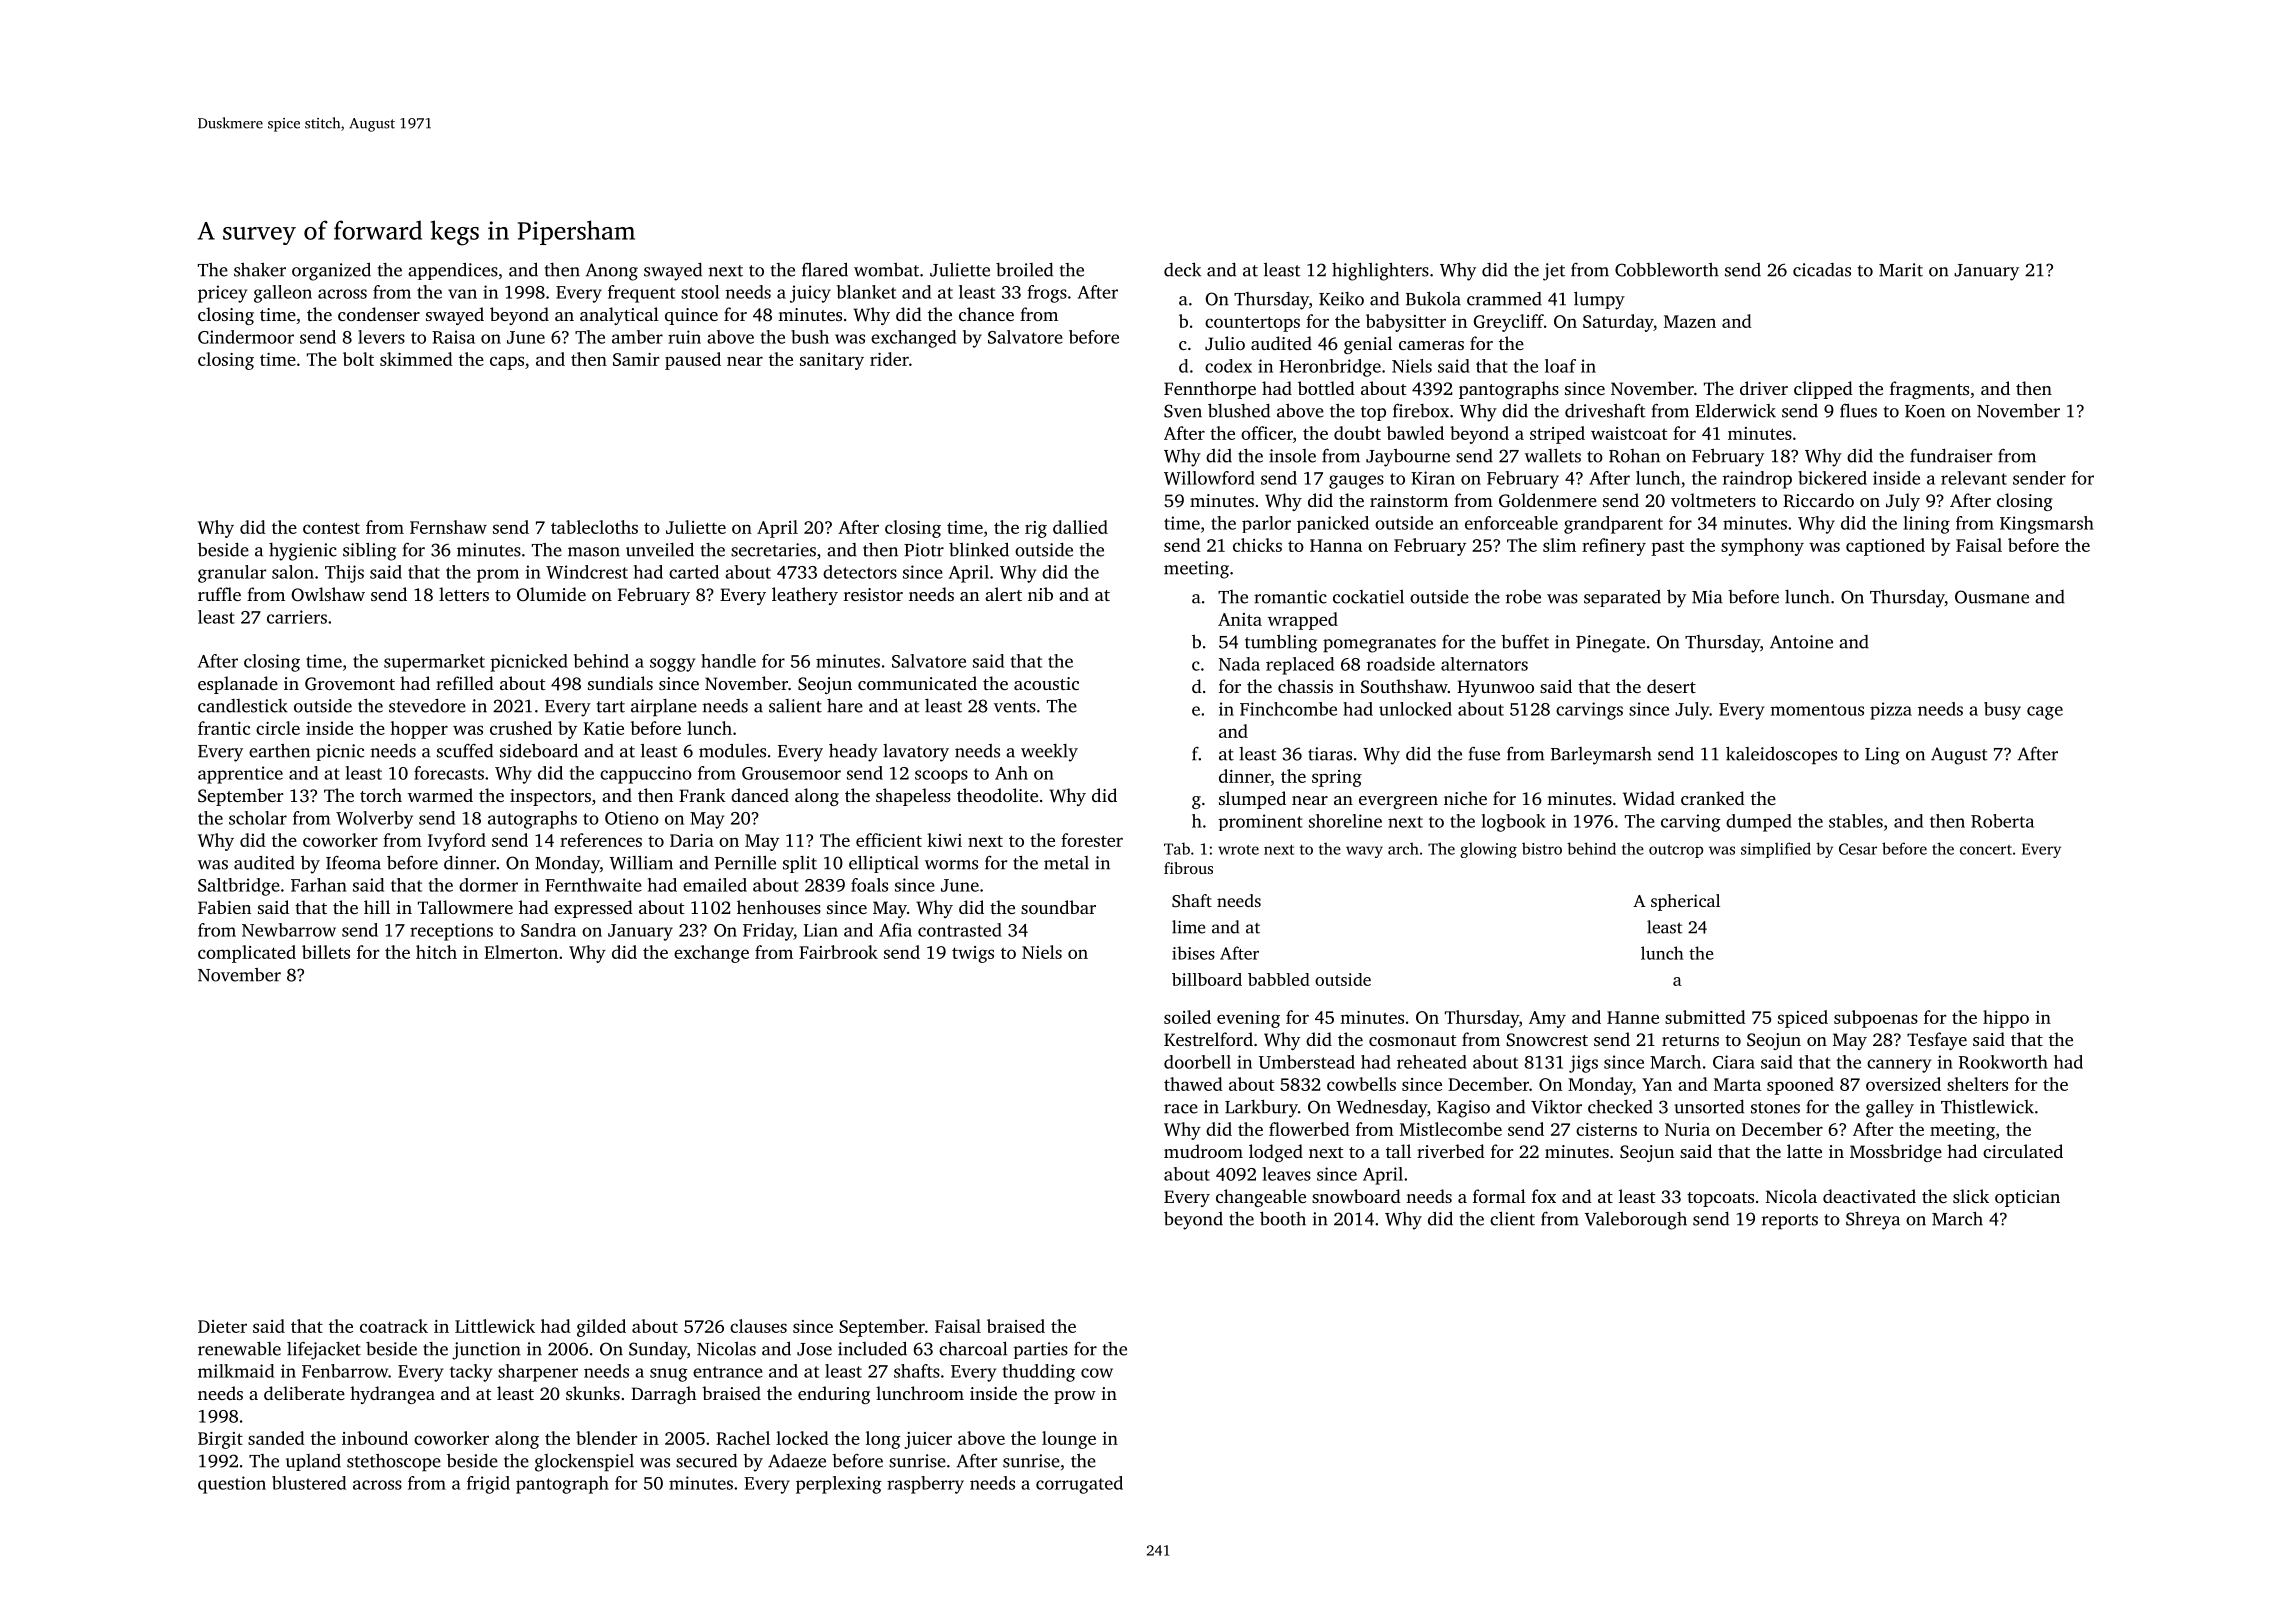 The width and height of the page is (2292, 1620). I want to click on deck, so click(1182, 269).
